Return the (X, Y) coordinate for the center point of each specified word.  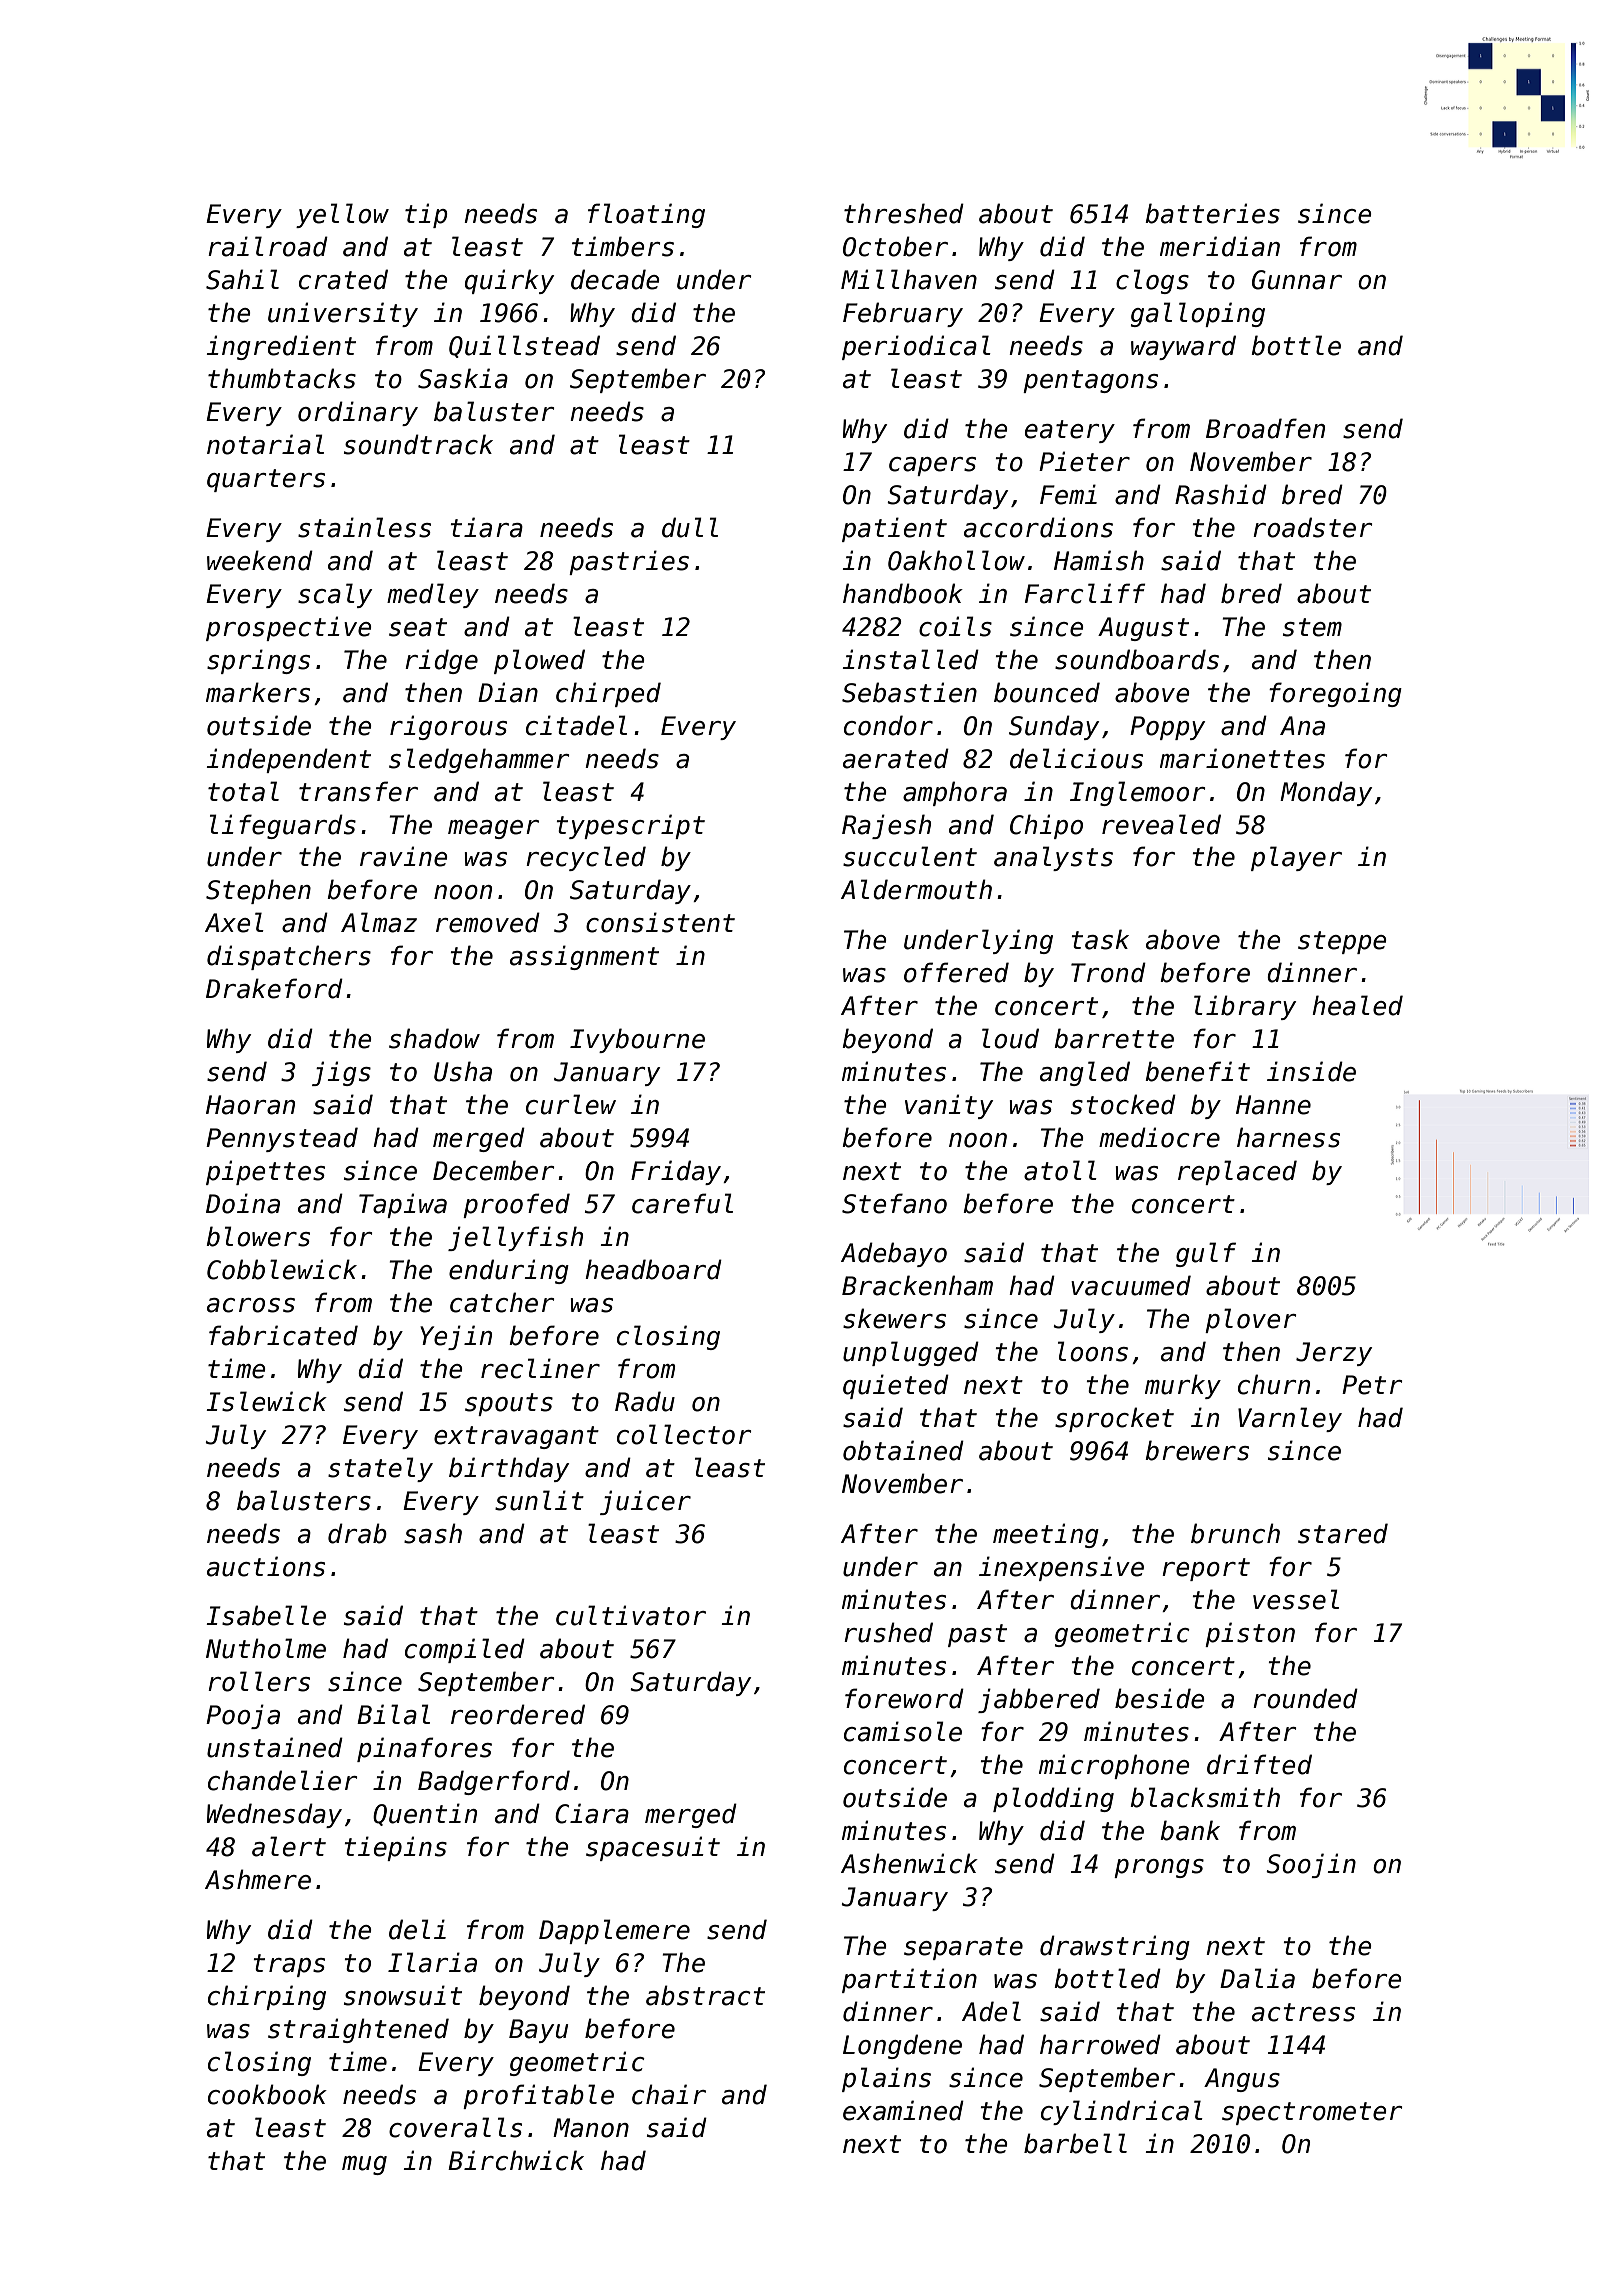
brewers (1197, 1450)
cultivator (631, 1615)
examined (903, 2110)
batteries (1212, 213)
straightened (358, 2030)
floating (646, 215)
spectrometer (1312, 2113)
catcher (502, 1302)
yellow (342, 215)
